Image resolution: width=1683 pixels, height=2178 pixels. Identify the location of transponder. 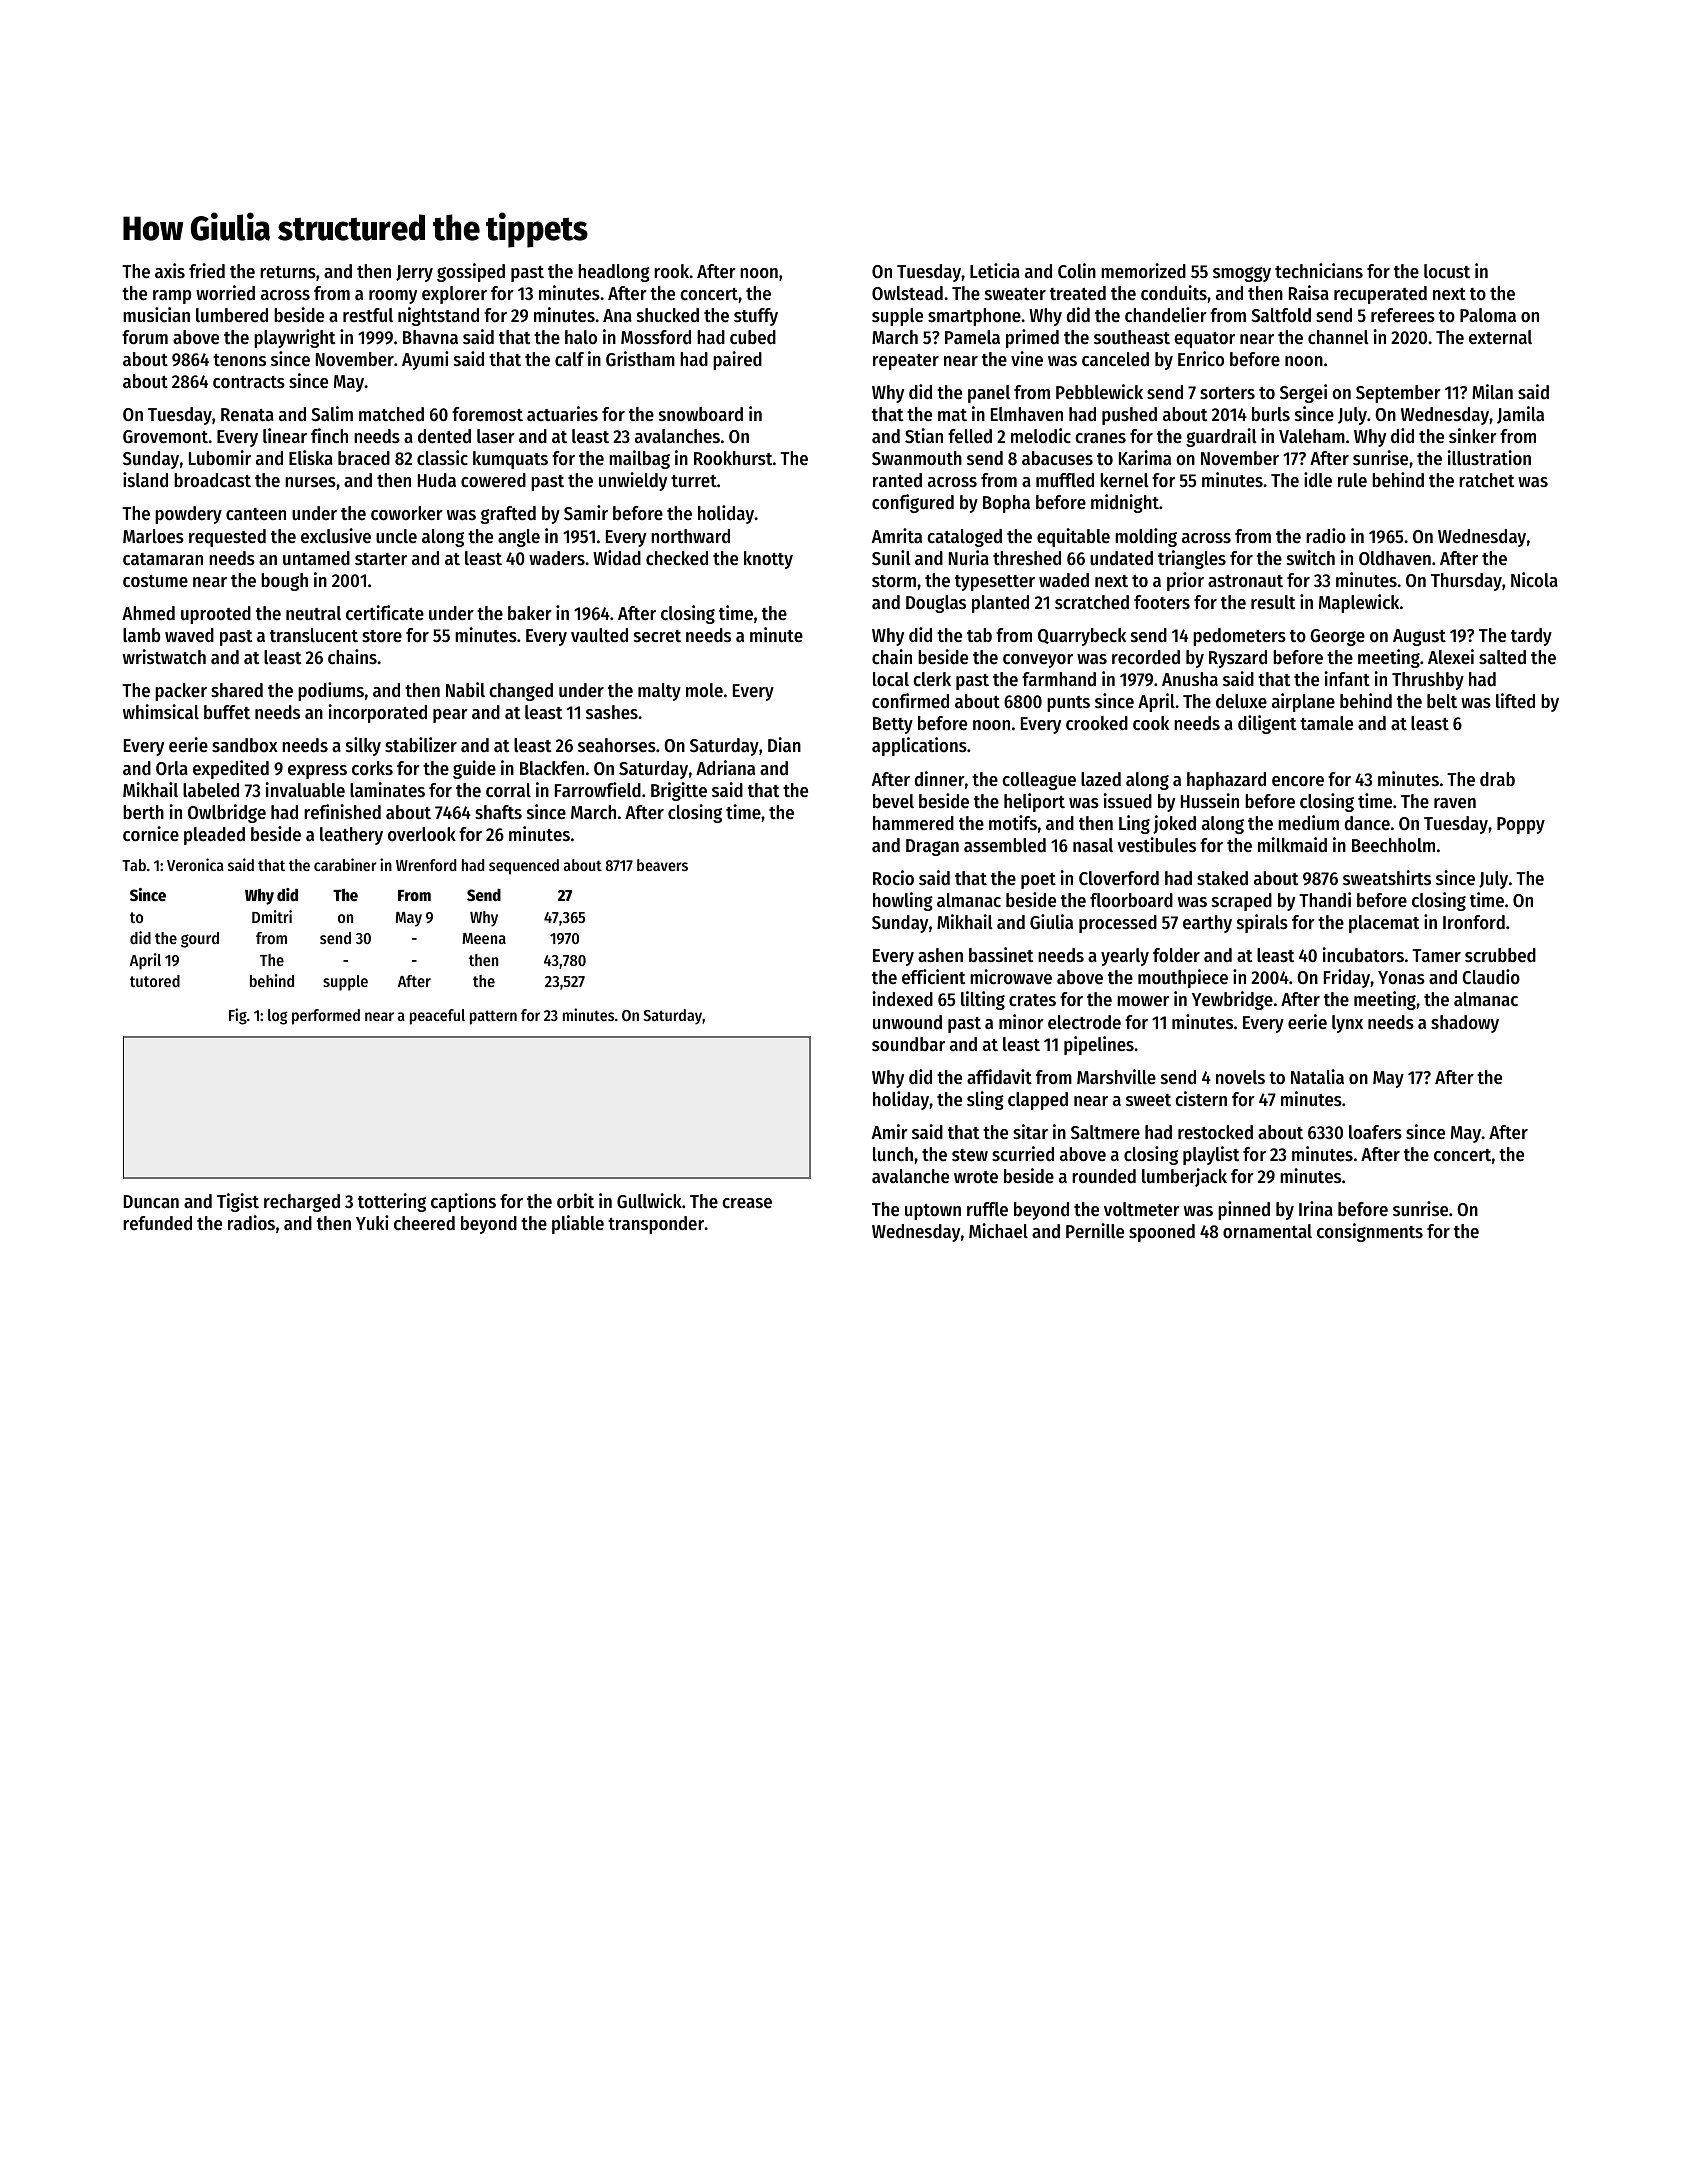
(656, 1225).
